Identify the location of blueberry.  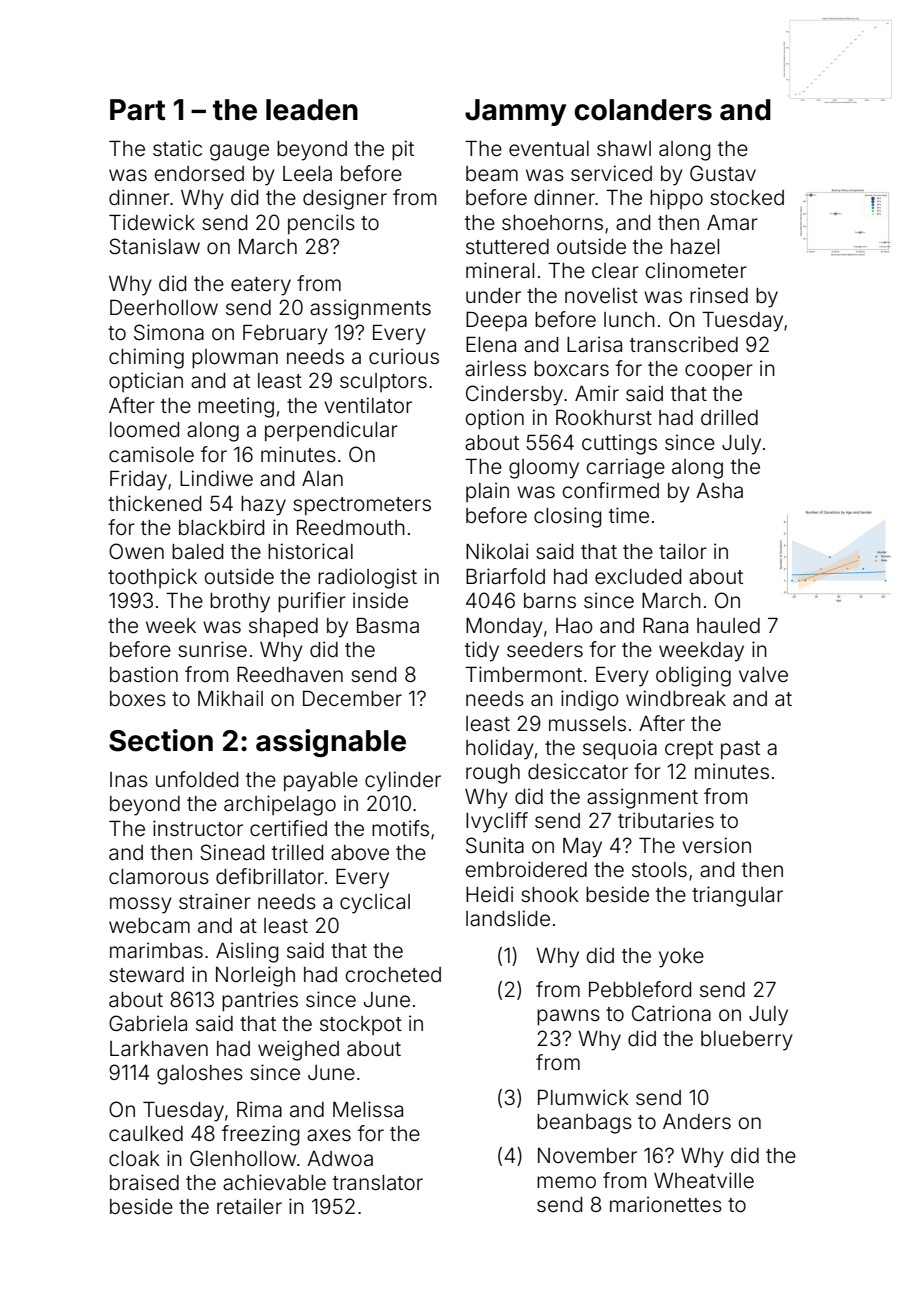
(747, 1041).
